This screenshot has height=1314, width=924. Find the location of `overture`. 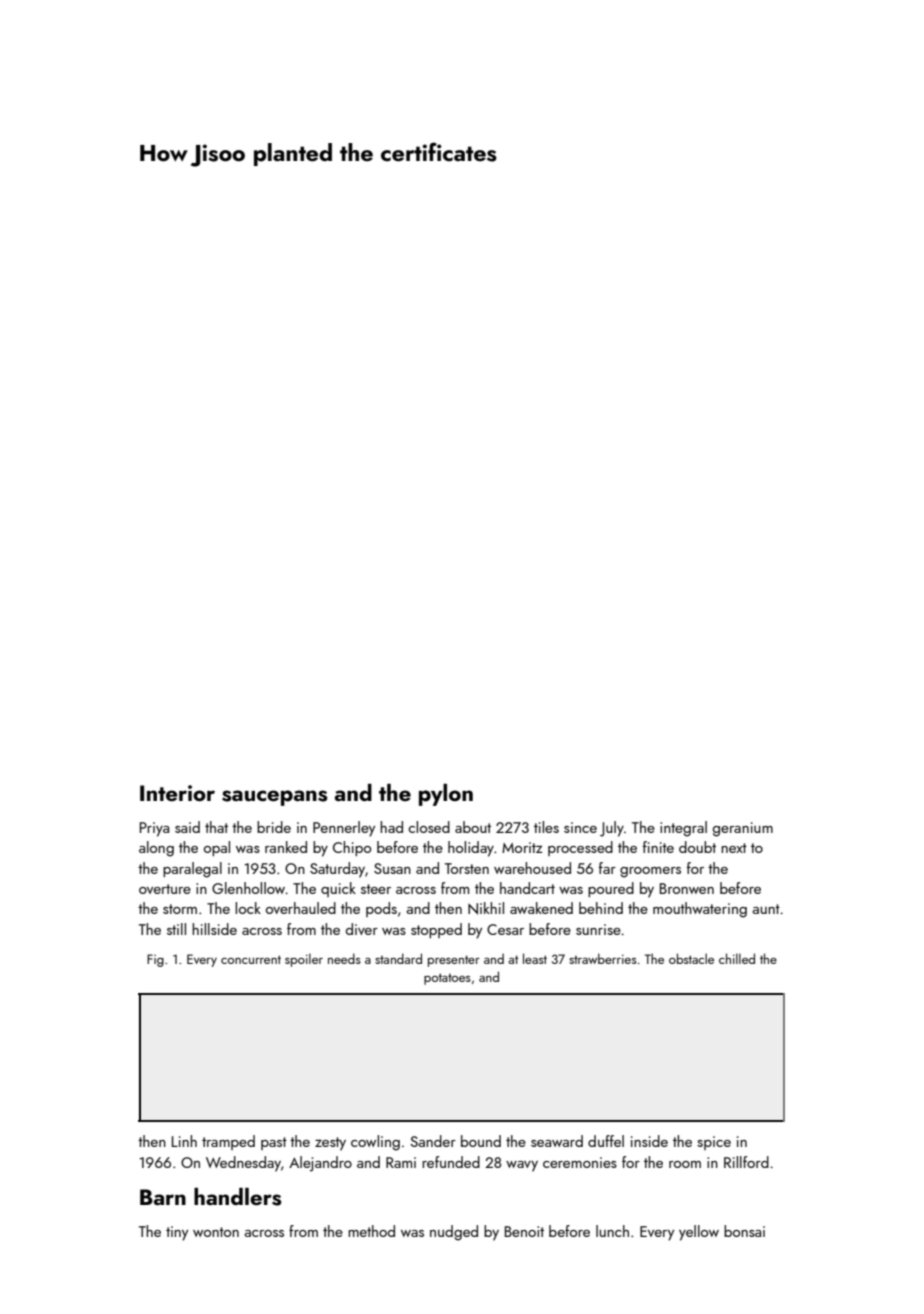

overture is located at coordinates (165, 889).
